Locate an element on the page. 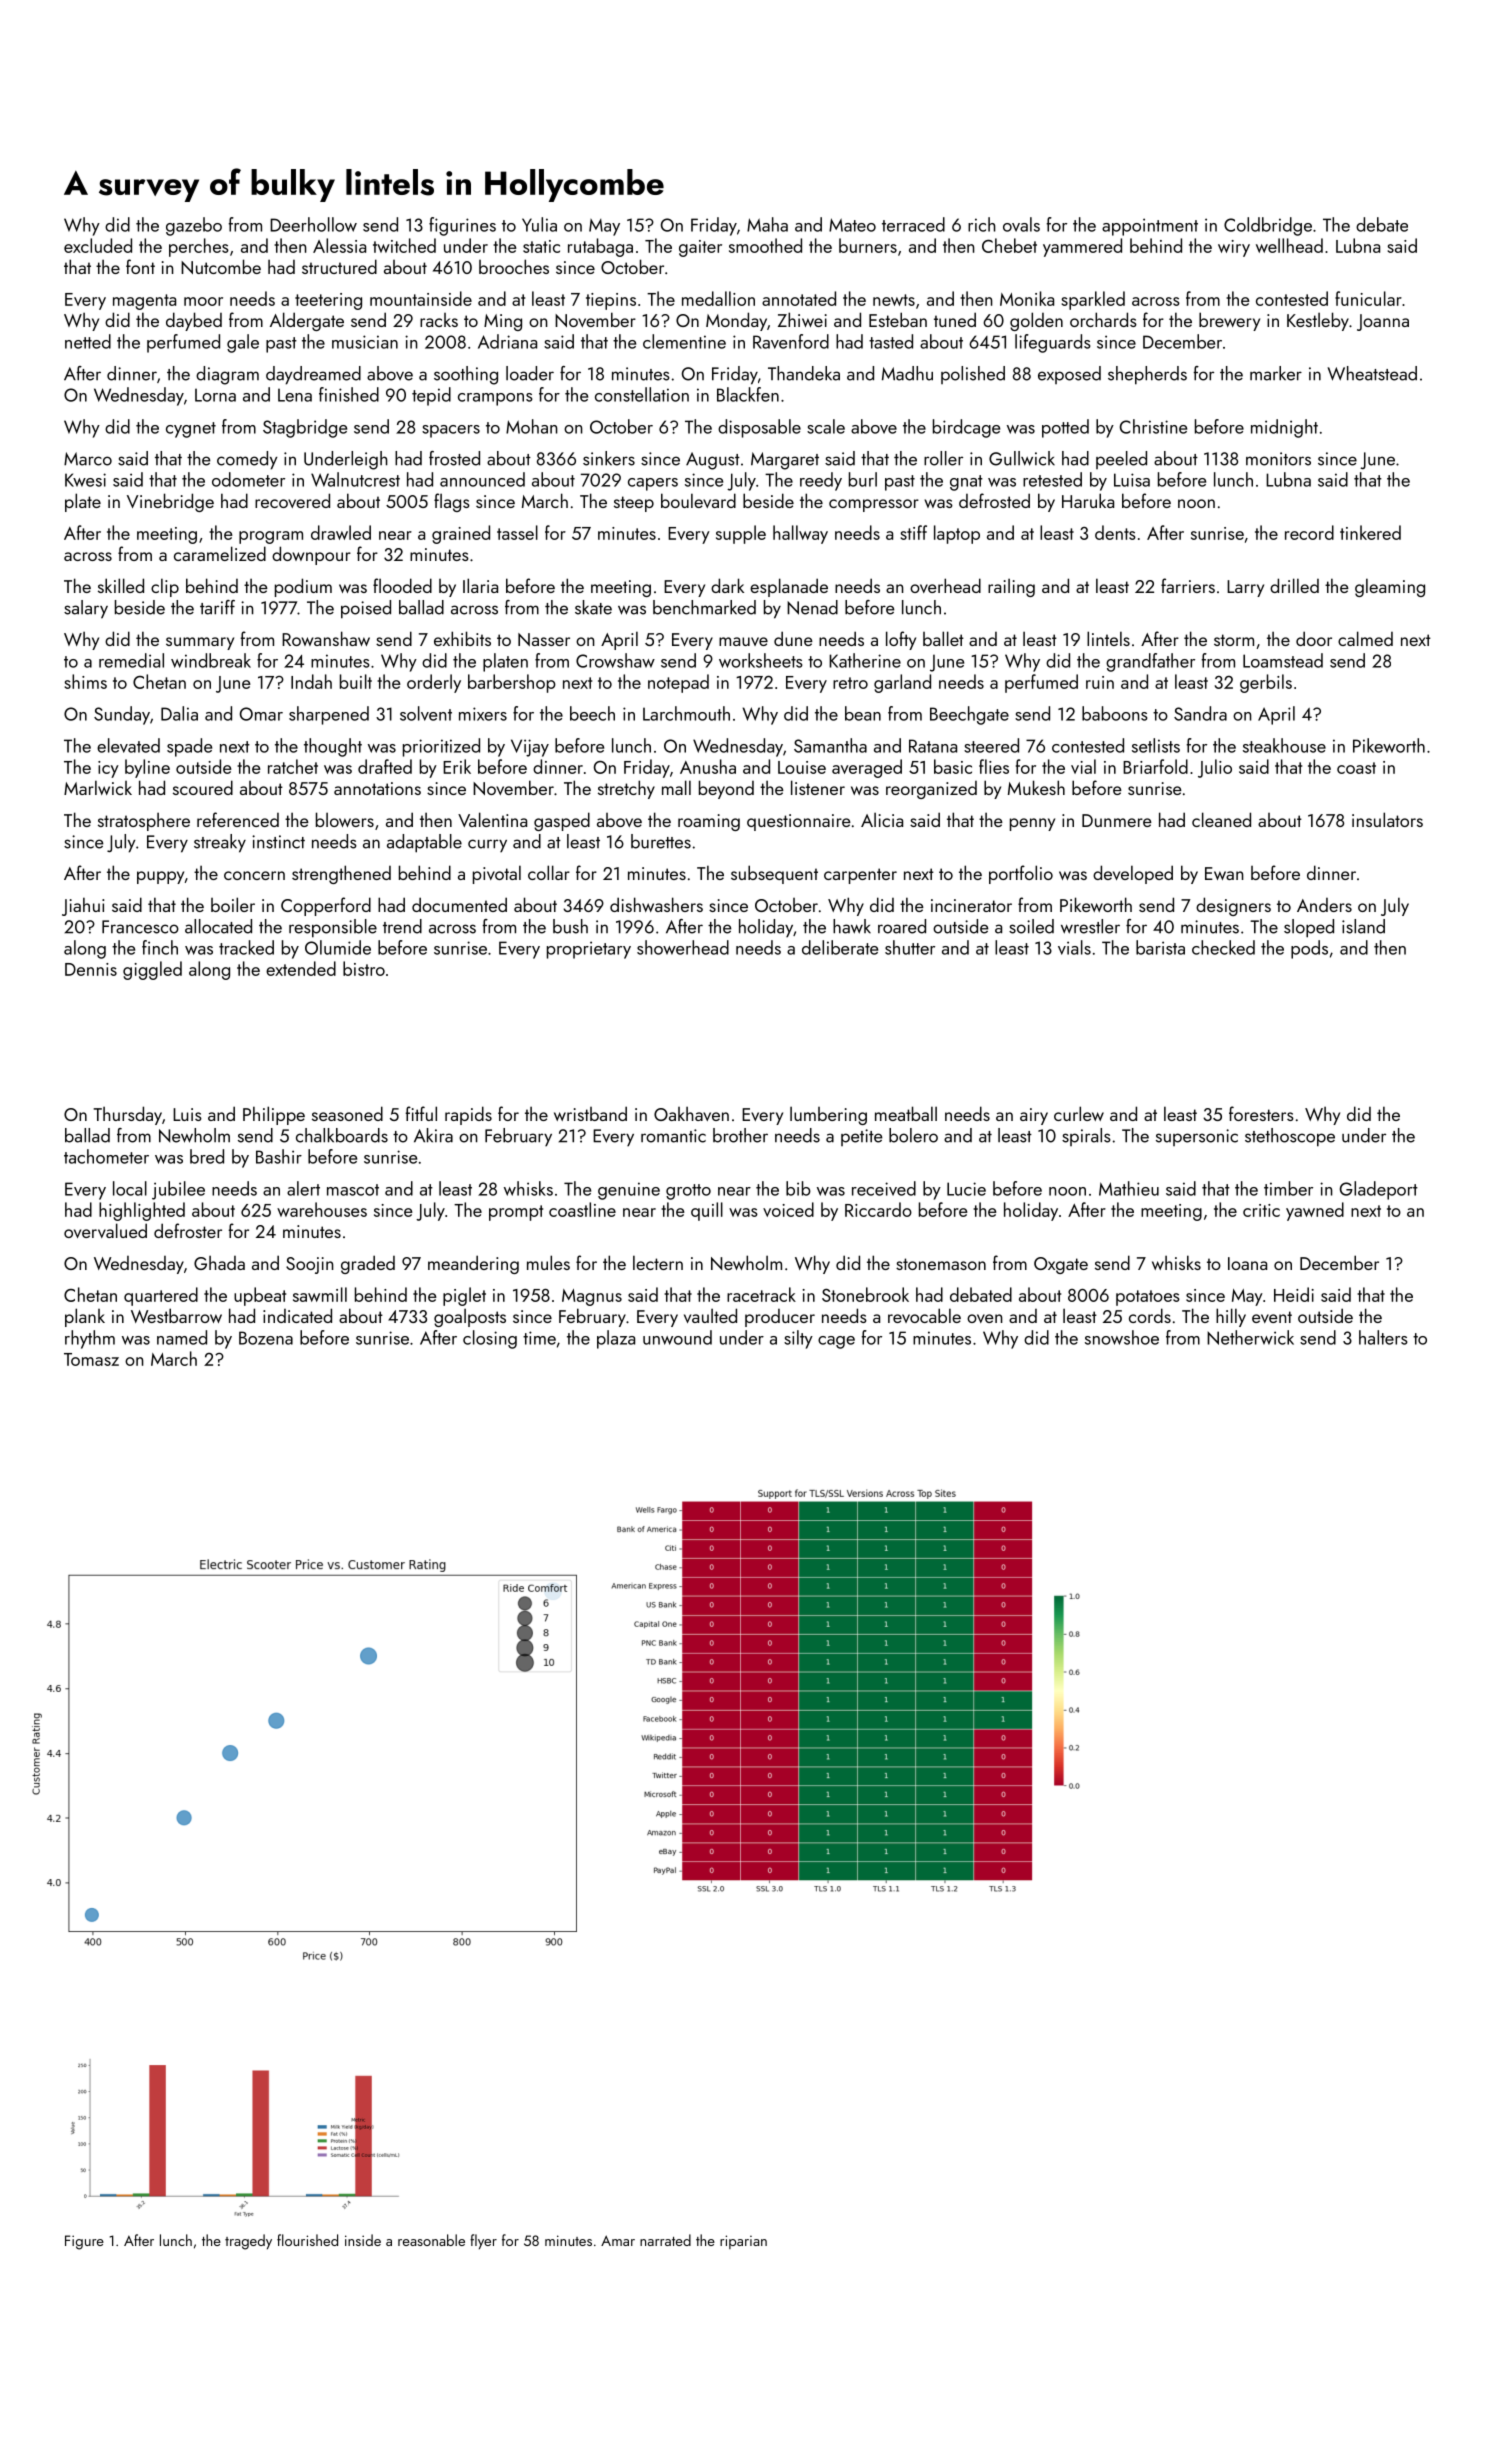  Bozena is located at coordinates (266, 1338).
